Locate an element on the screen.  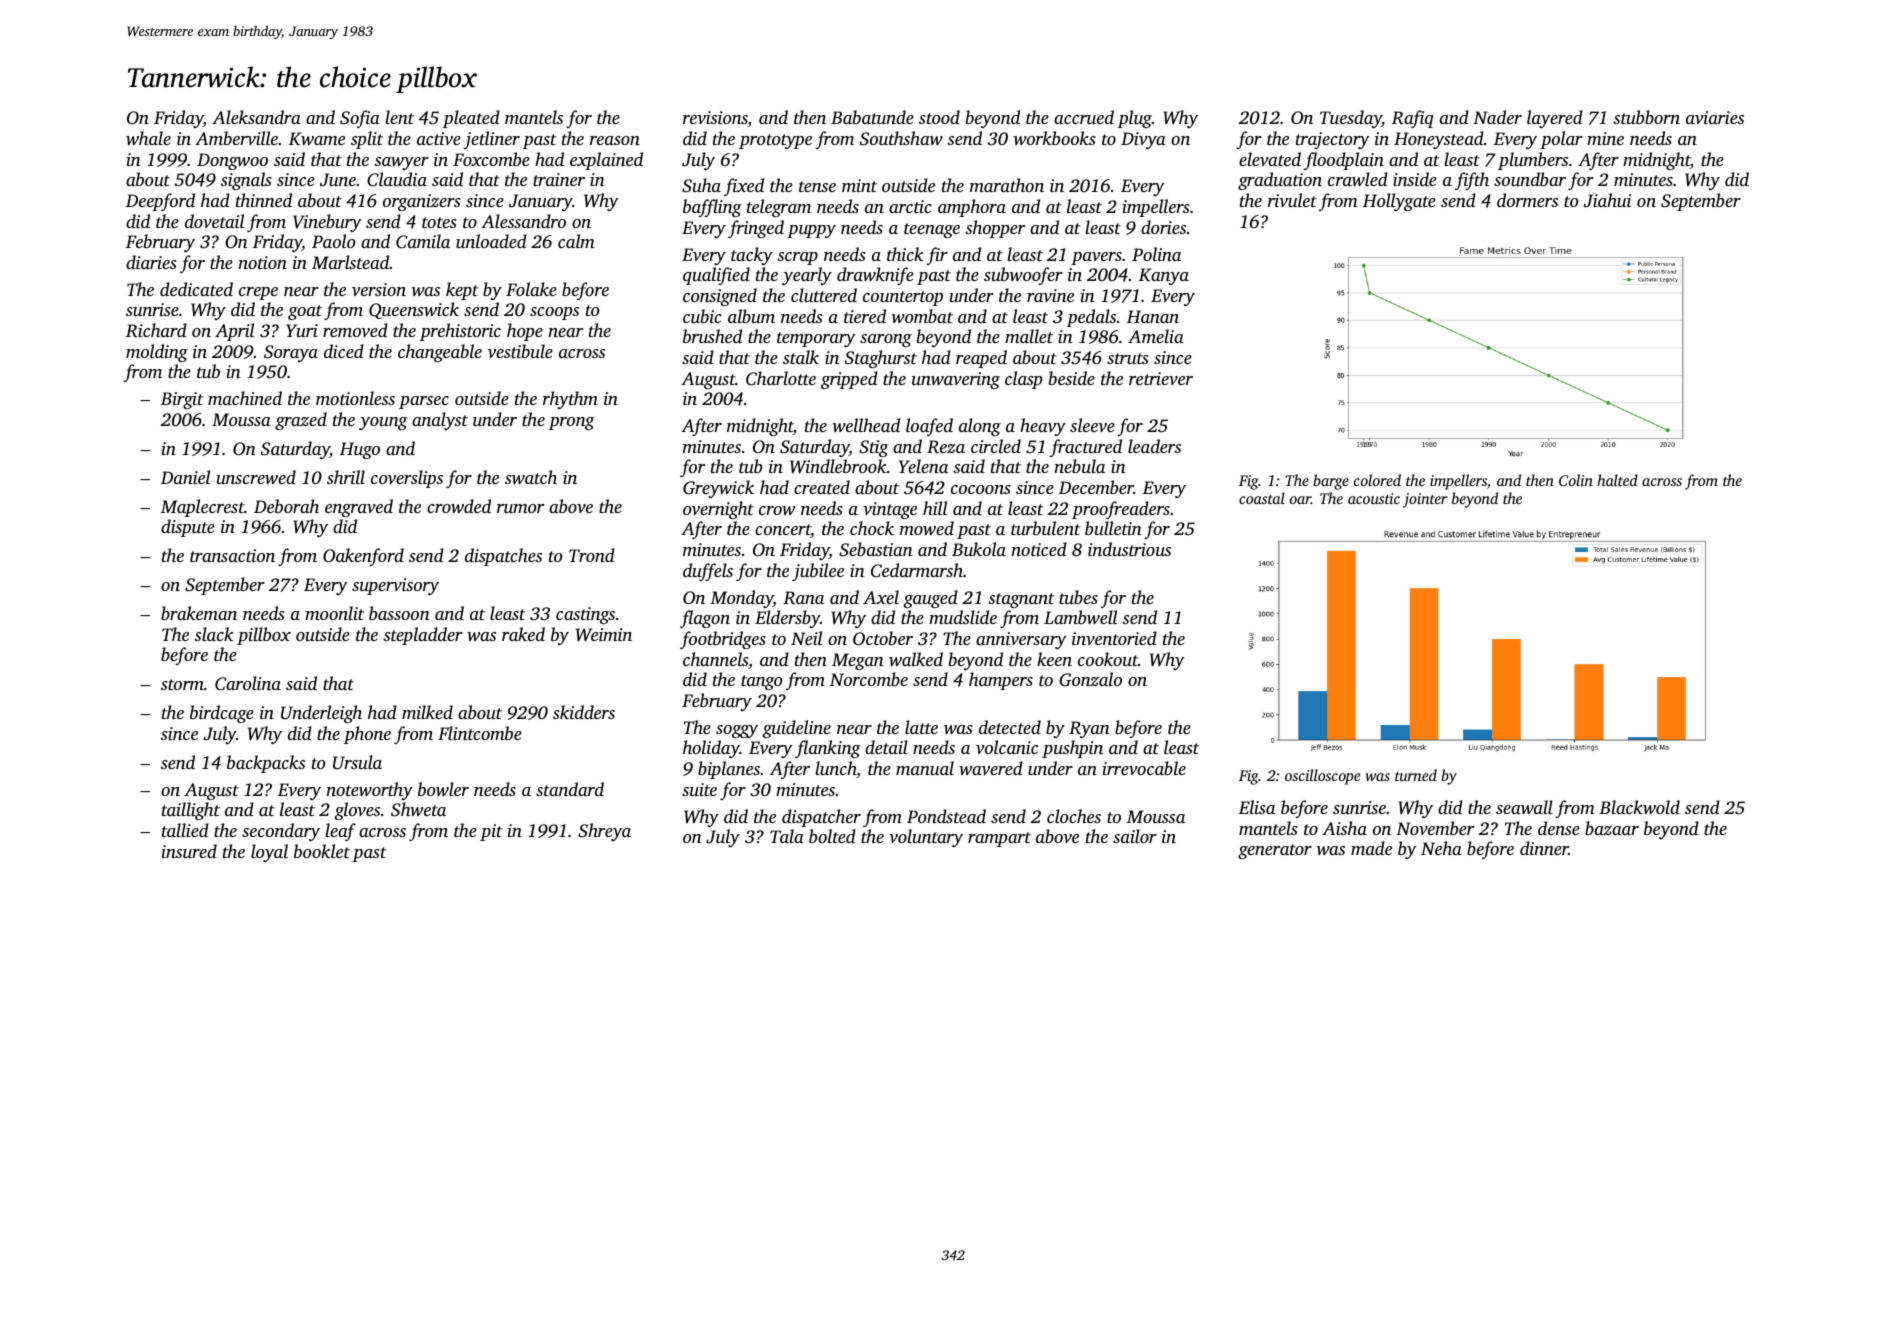
tiered is located at coordinates (865, 316).
